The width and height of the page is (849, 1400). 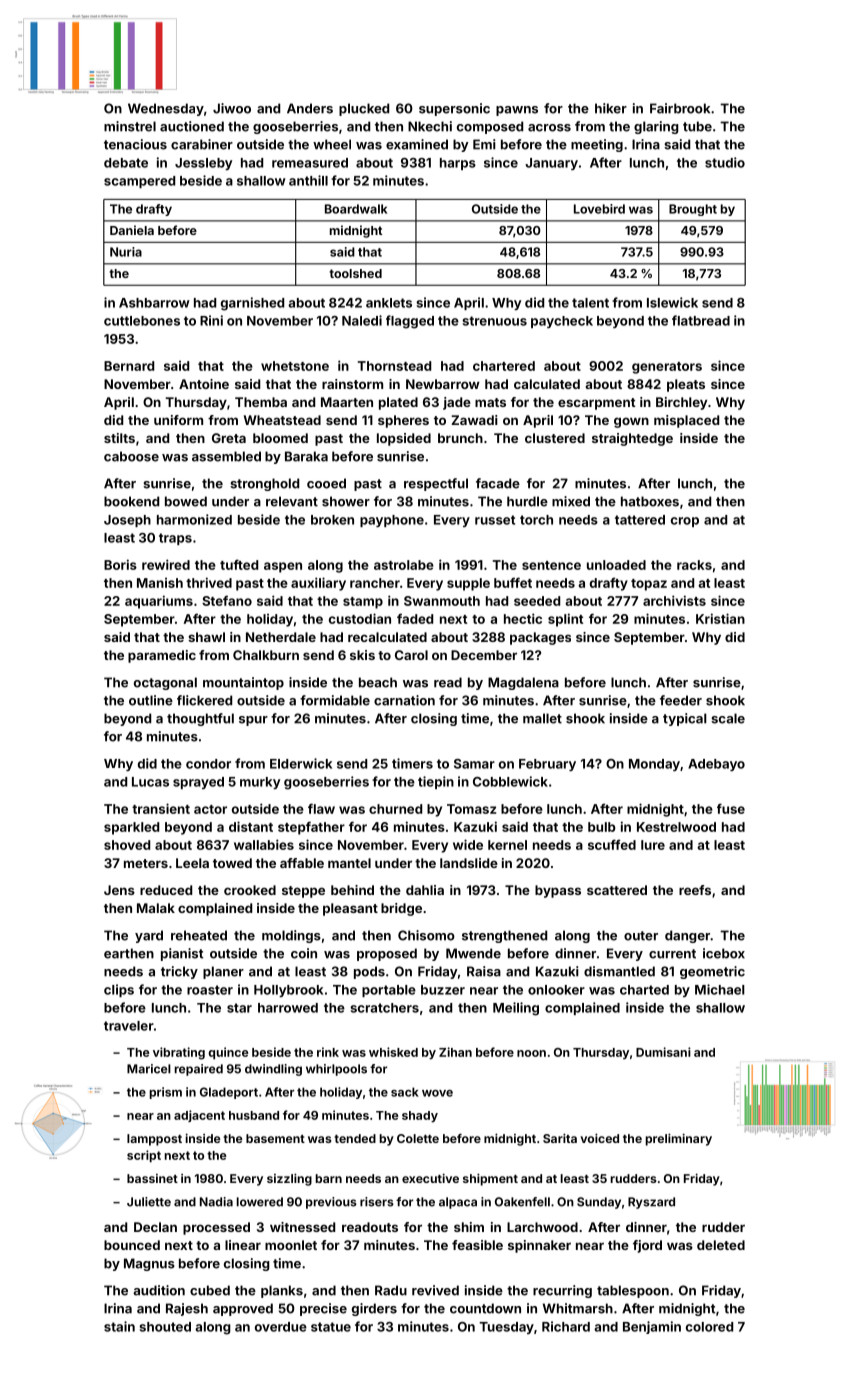 I want to click on Jiwoo, so click(x=232, y=108).
